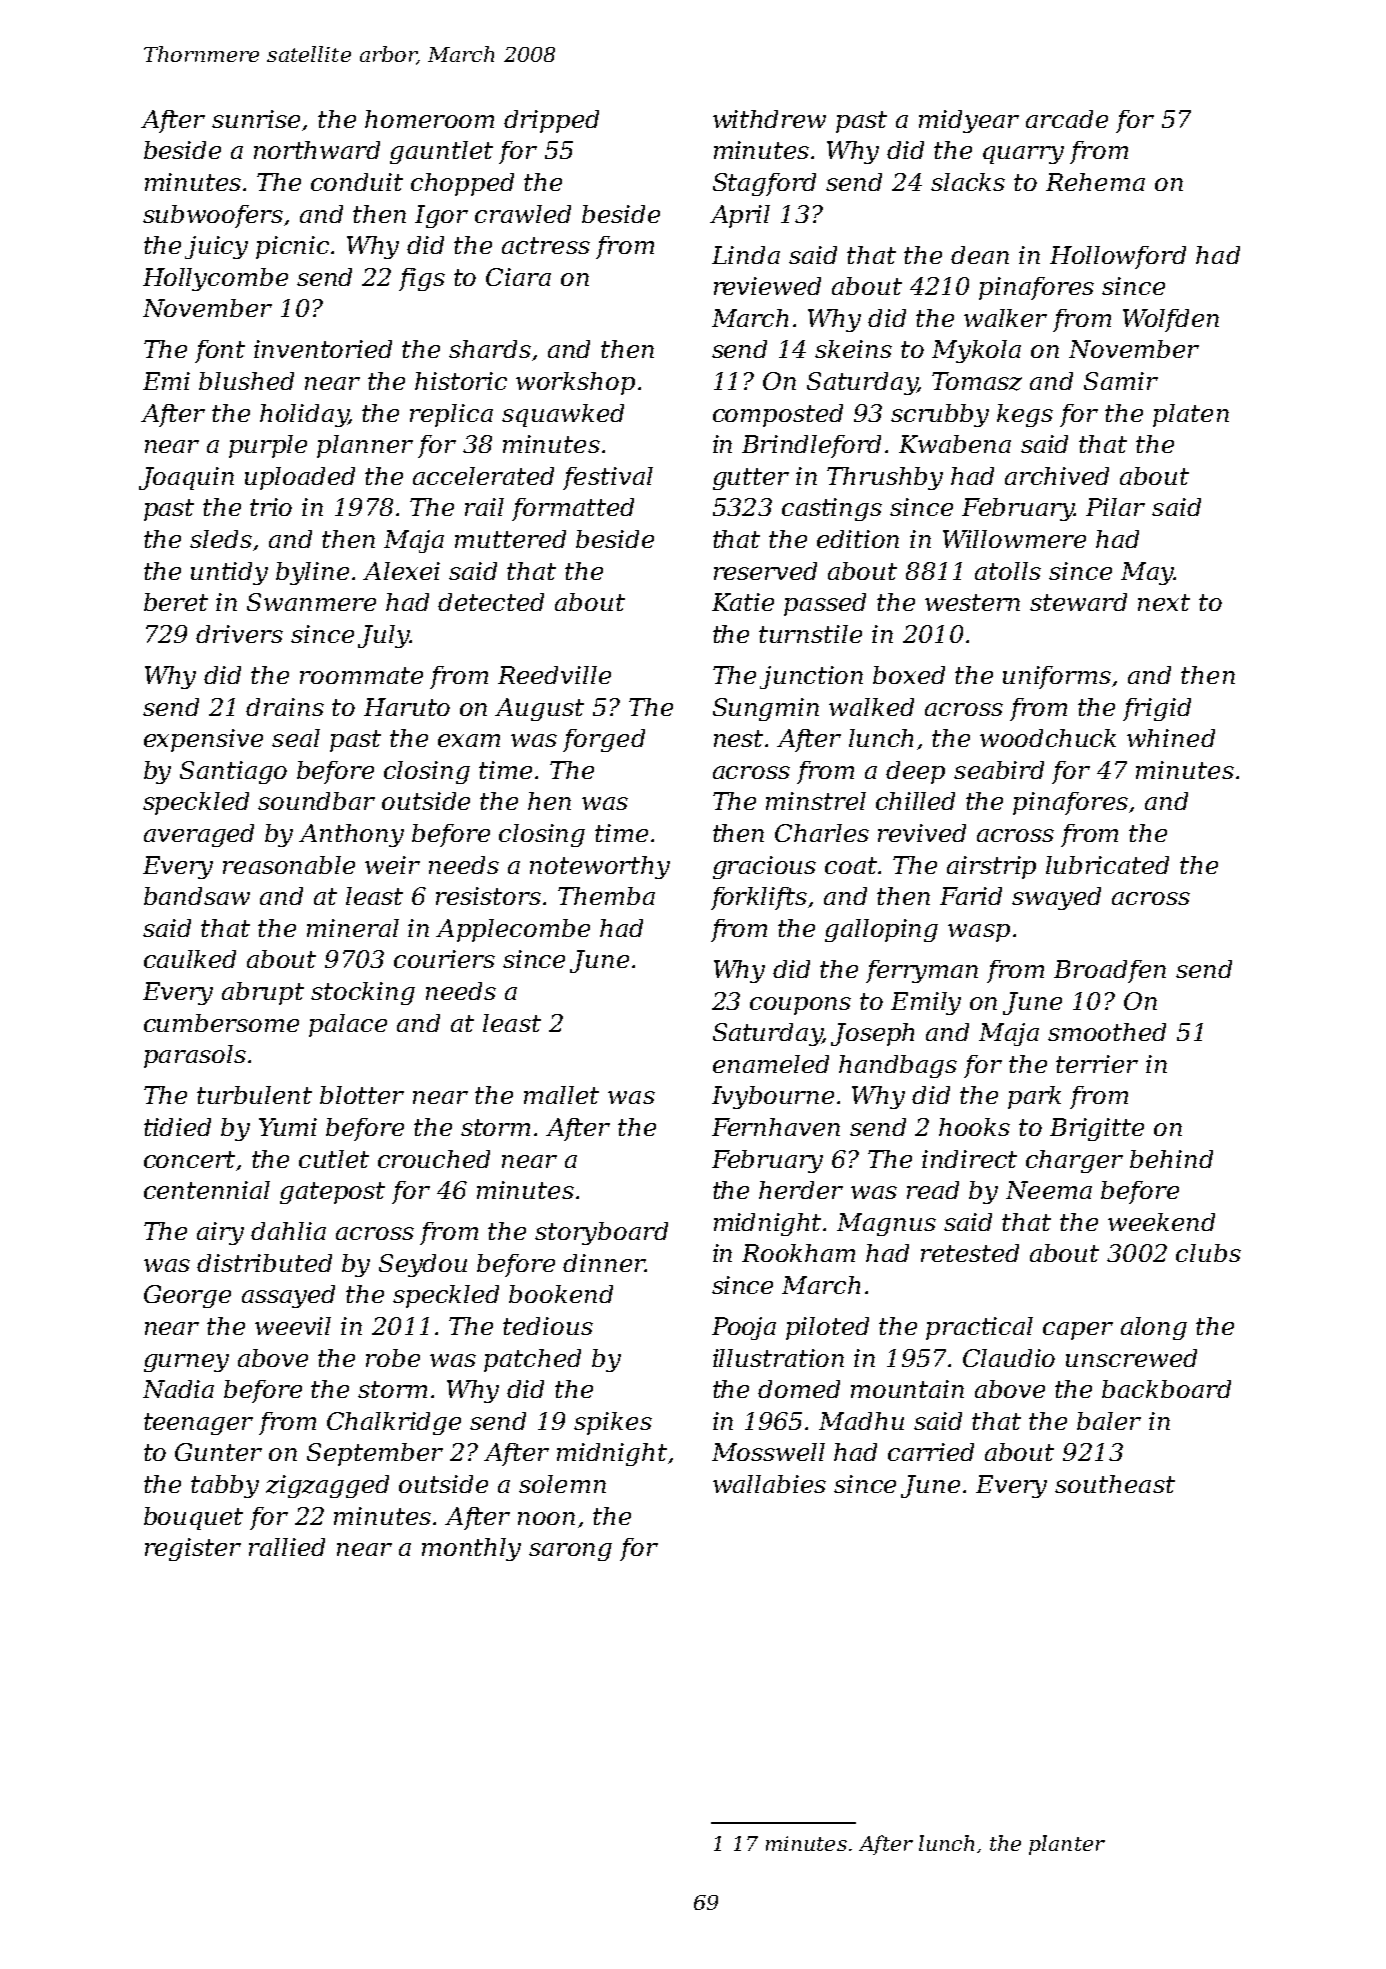 The height and width of the document is (1969, 1386). What do you see at coordinates (554, 675) in the document?
I see `Reedville` at bounding box center [554, 675].
